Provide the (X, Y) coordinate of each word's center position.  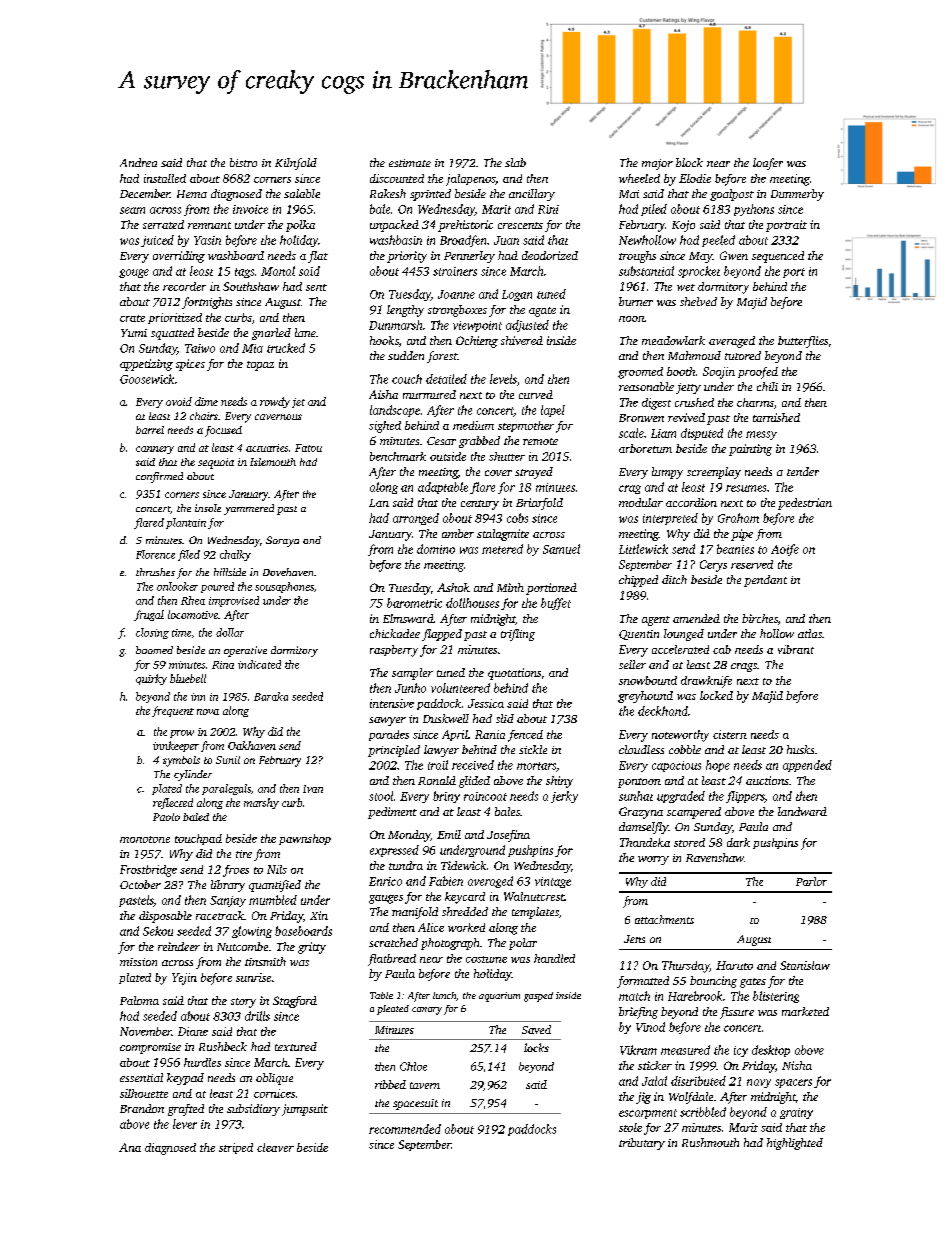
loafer (768, 164)
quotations (514, 674)
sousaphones (284, 587)
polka (300, 226)
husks (800, 749)
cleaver (275, 1147)
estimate (410, 163)
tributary (642, 1144)
